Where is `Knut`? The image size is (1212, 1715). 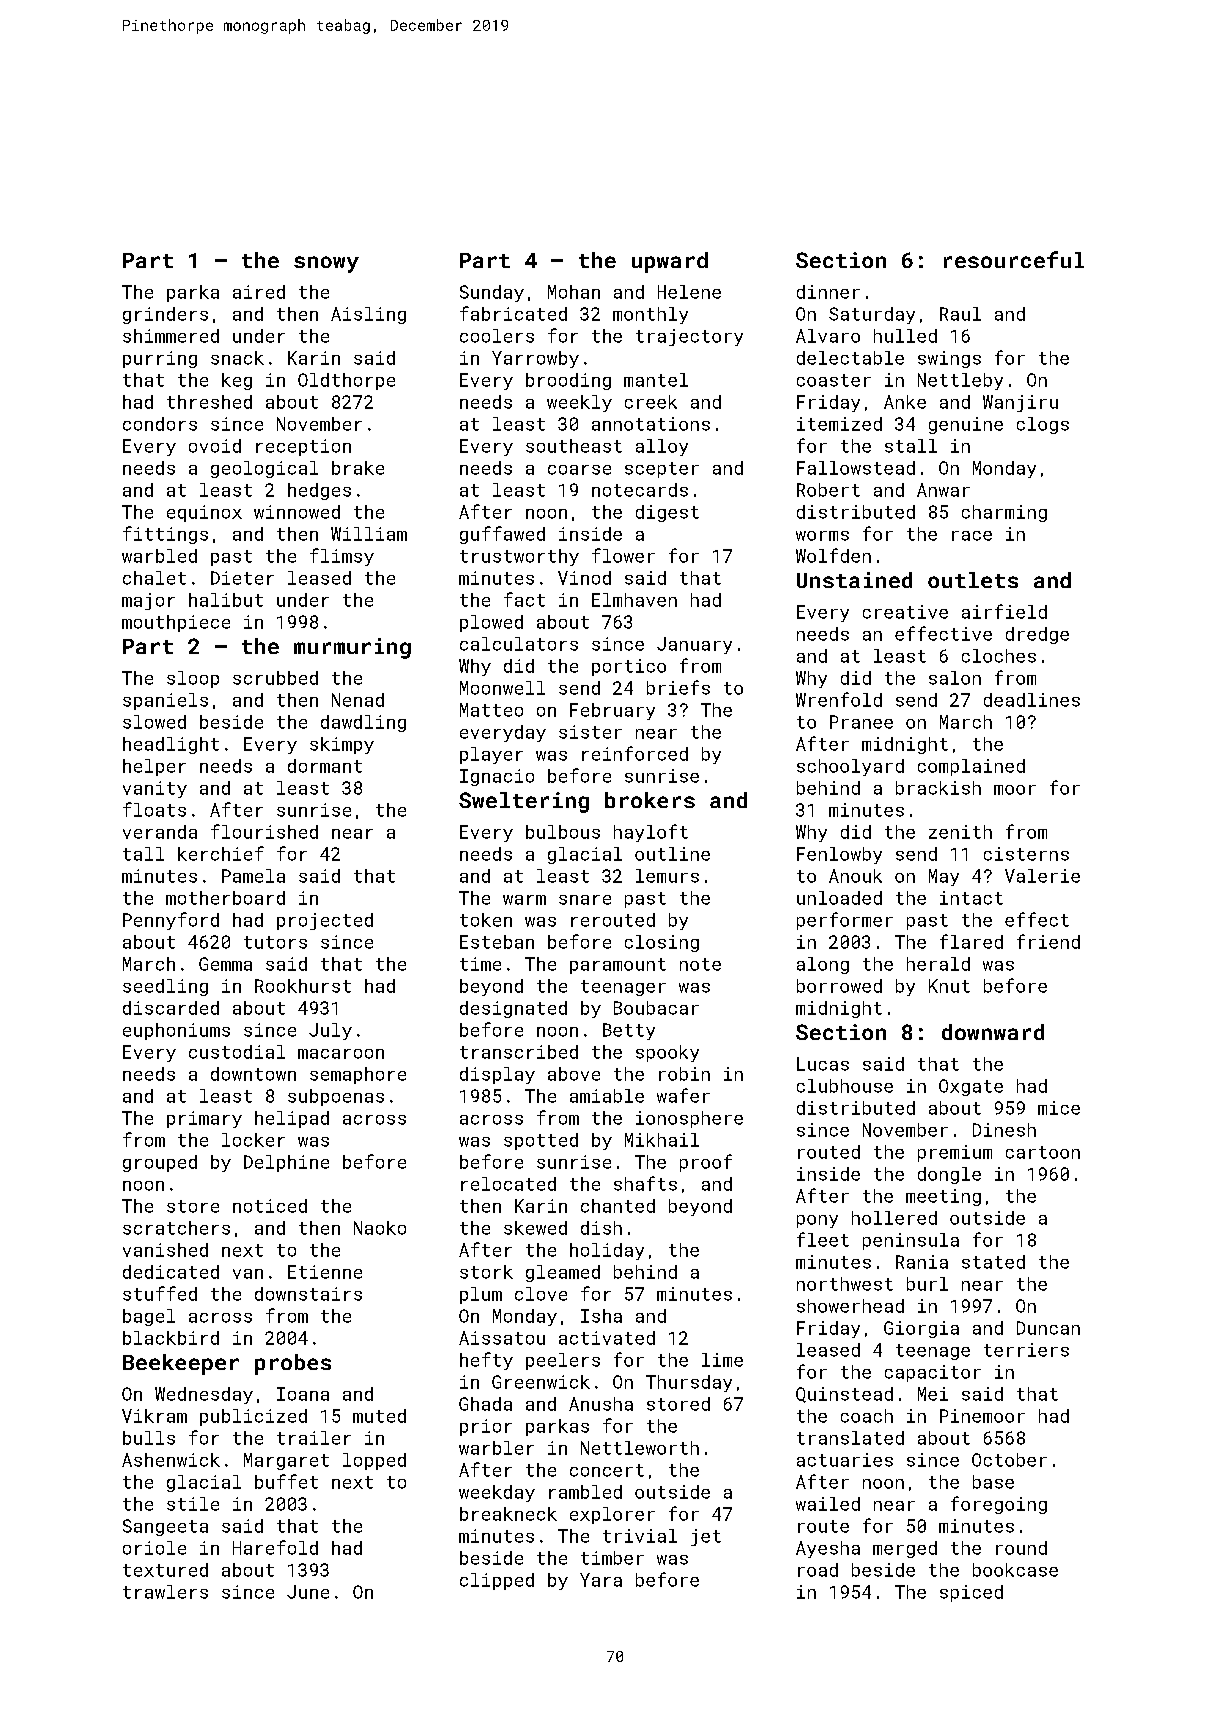 Knut is located at coordinates (949, 986).
